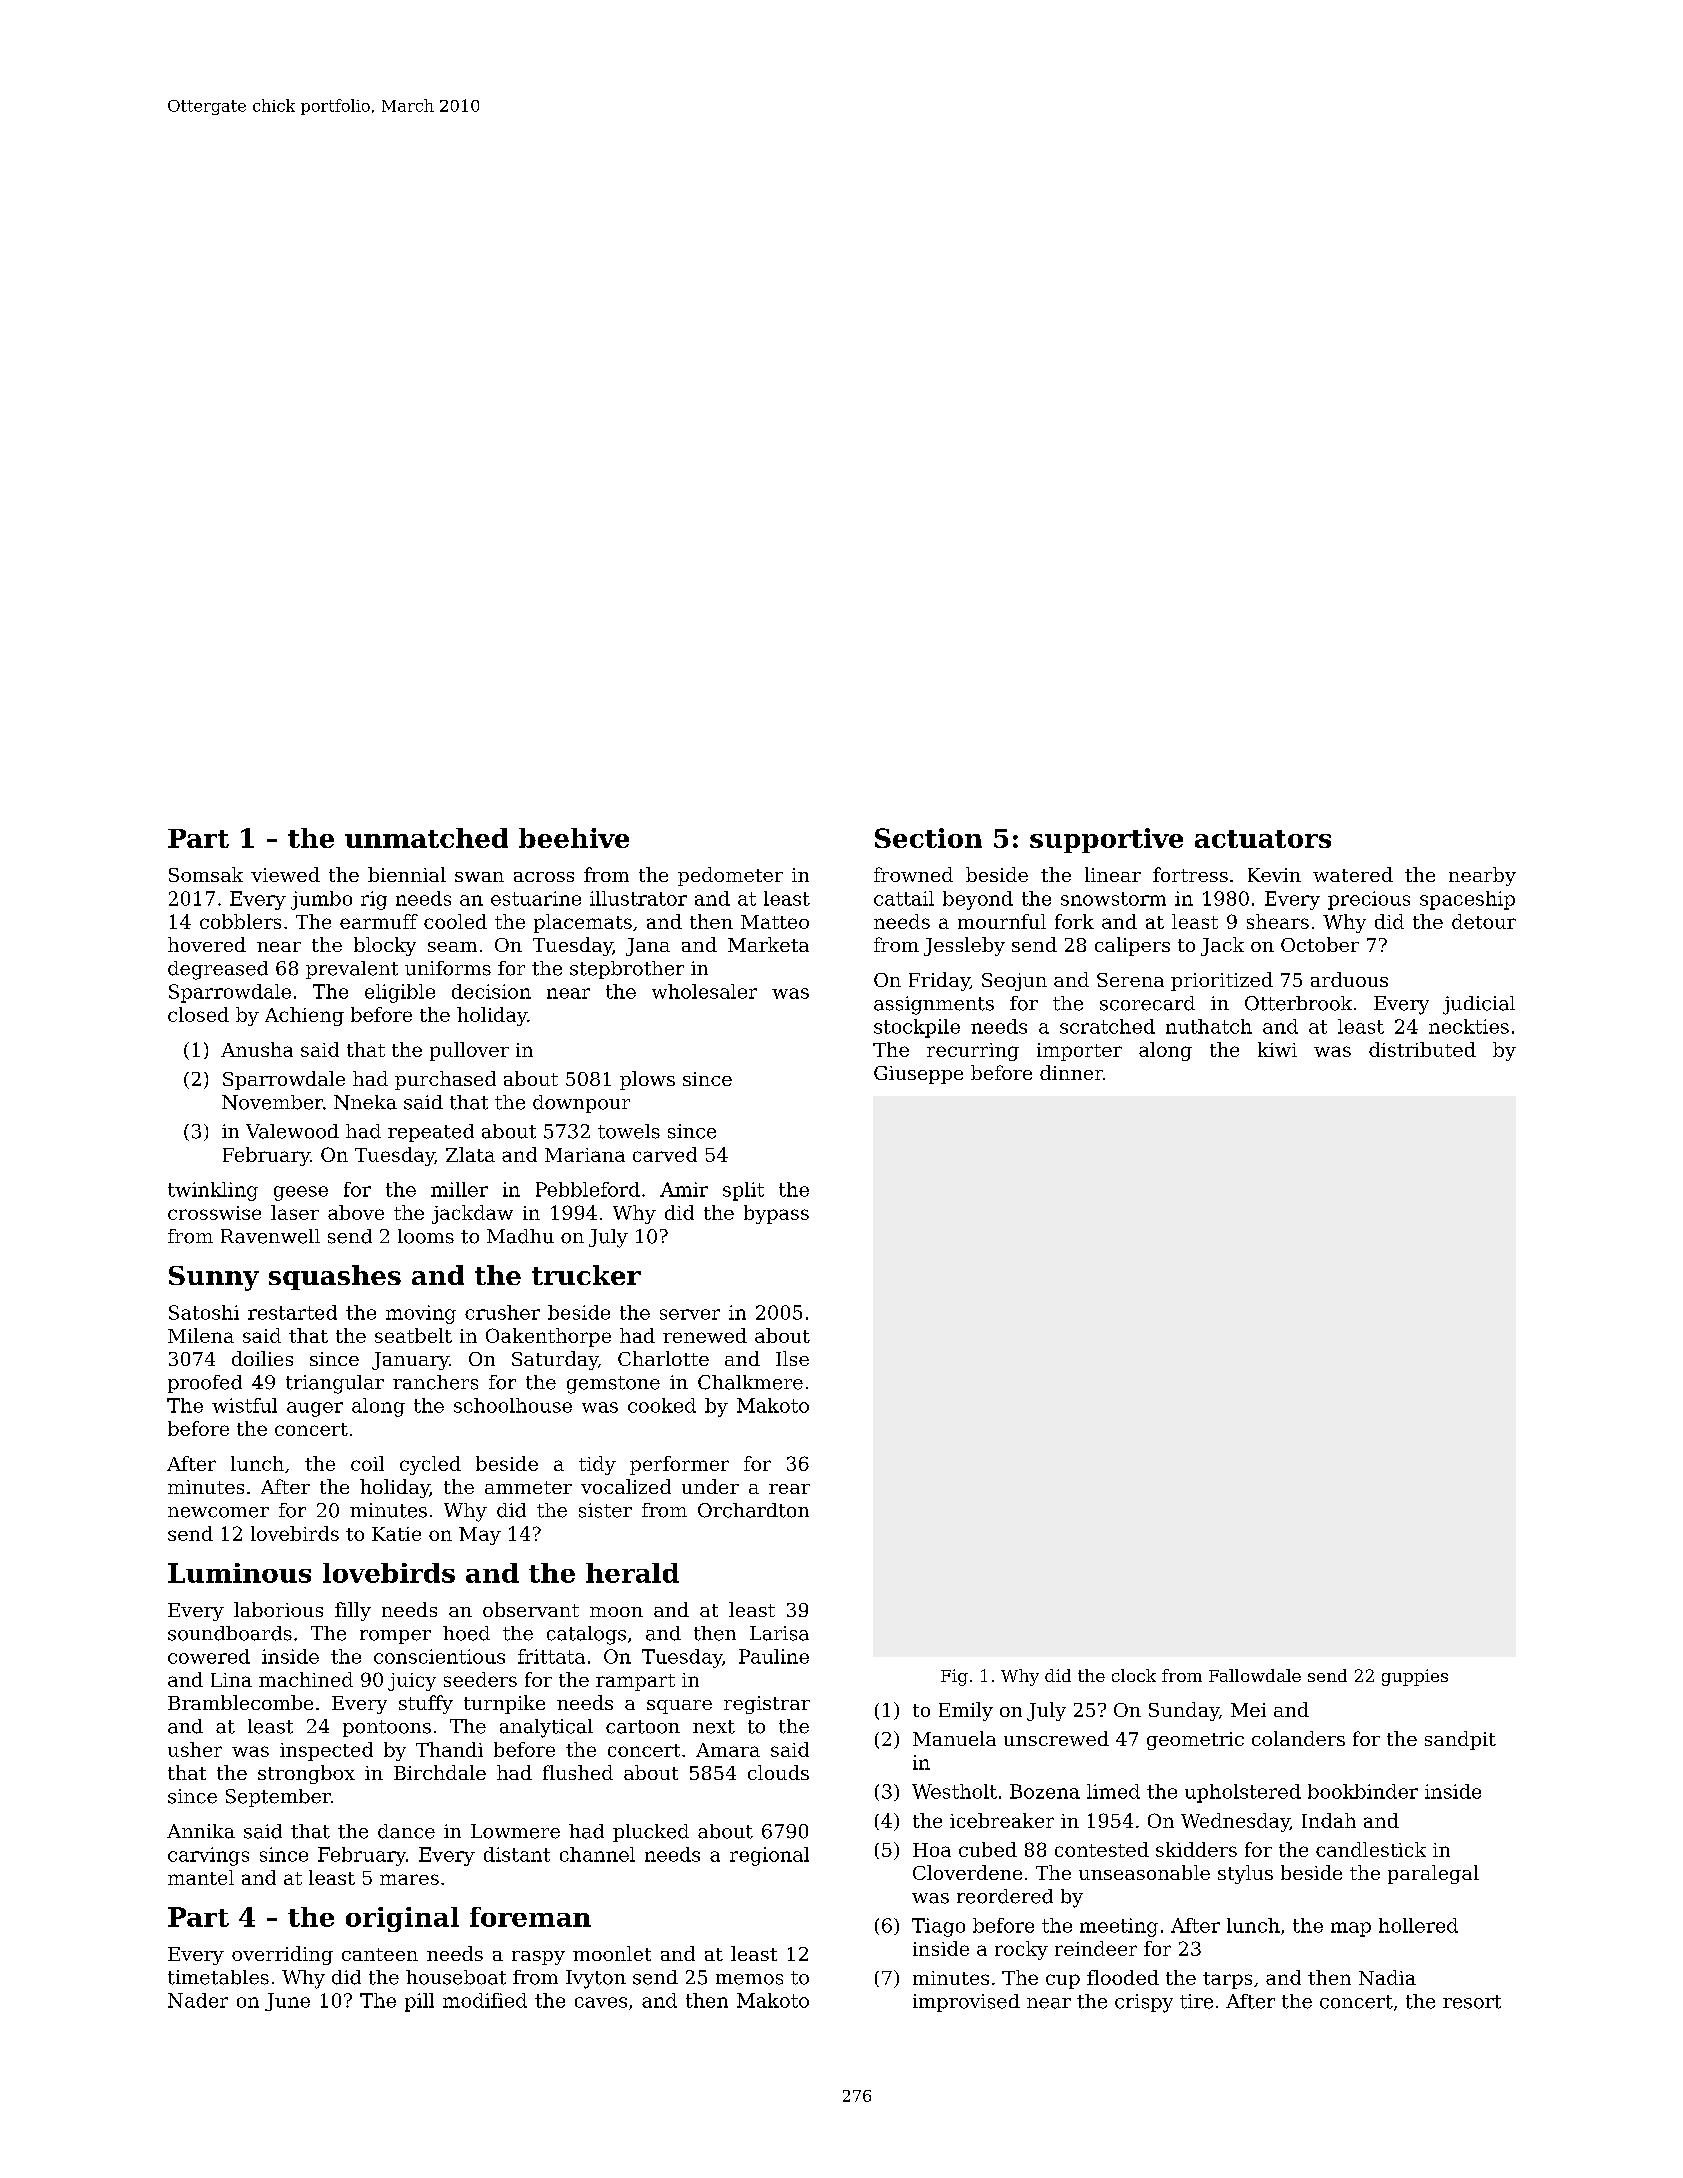  Describe the element at coordinates (939, 981) in the screenshot. I see `Friday` at that location.
